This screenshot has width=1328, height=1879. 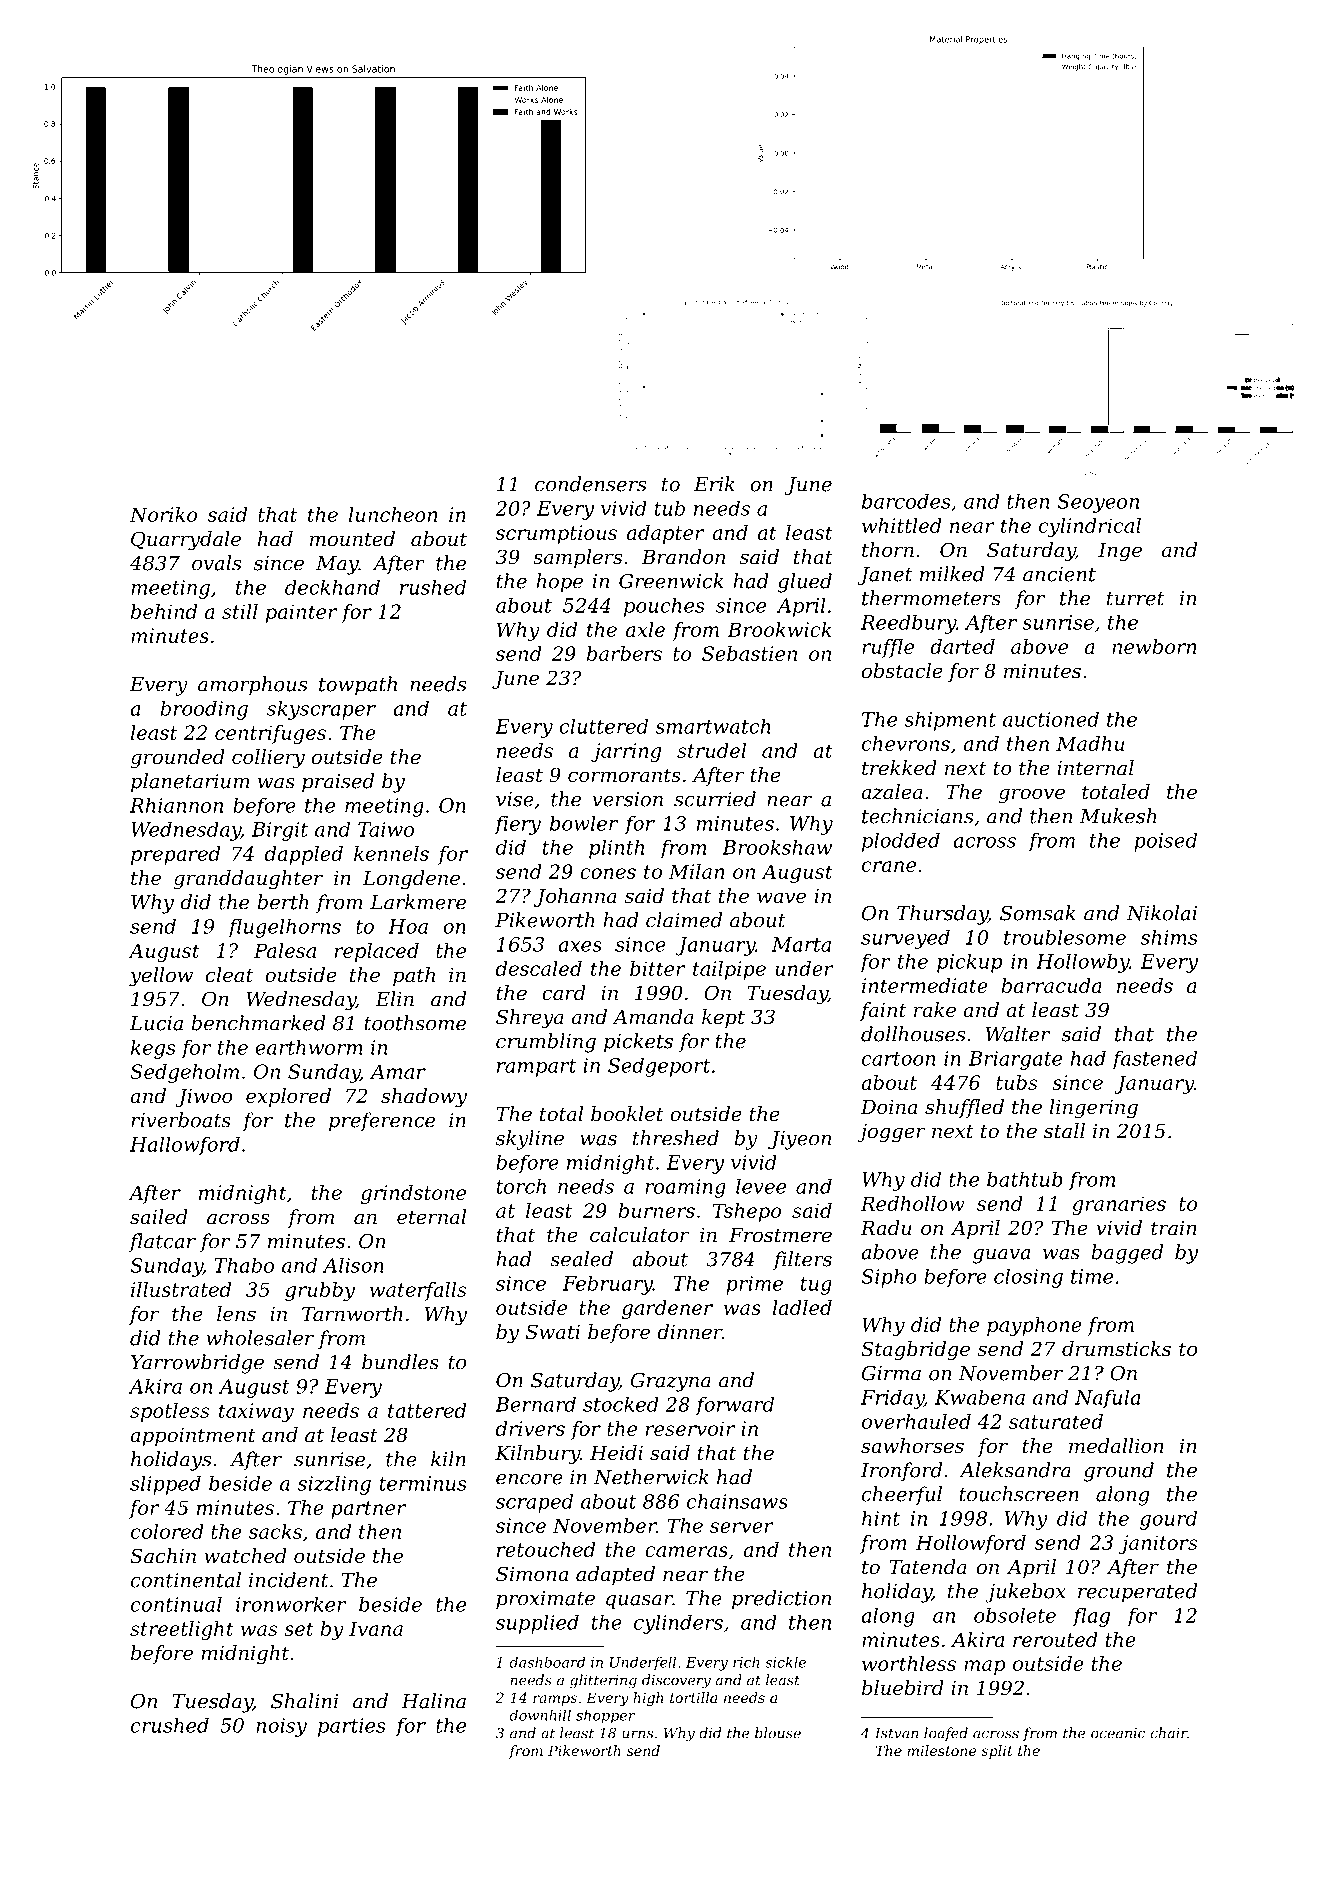 What do you see at coordinates (352, 539) in the screenshot?
I see `mounted` at bounding box center [352, 539].
